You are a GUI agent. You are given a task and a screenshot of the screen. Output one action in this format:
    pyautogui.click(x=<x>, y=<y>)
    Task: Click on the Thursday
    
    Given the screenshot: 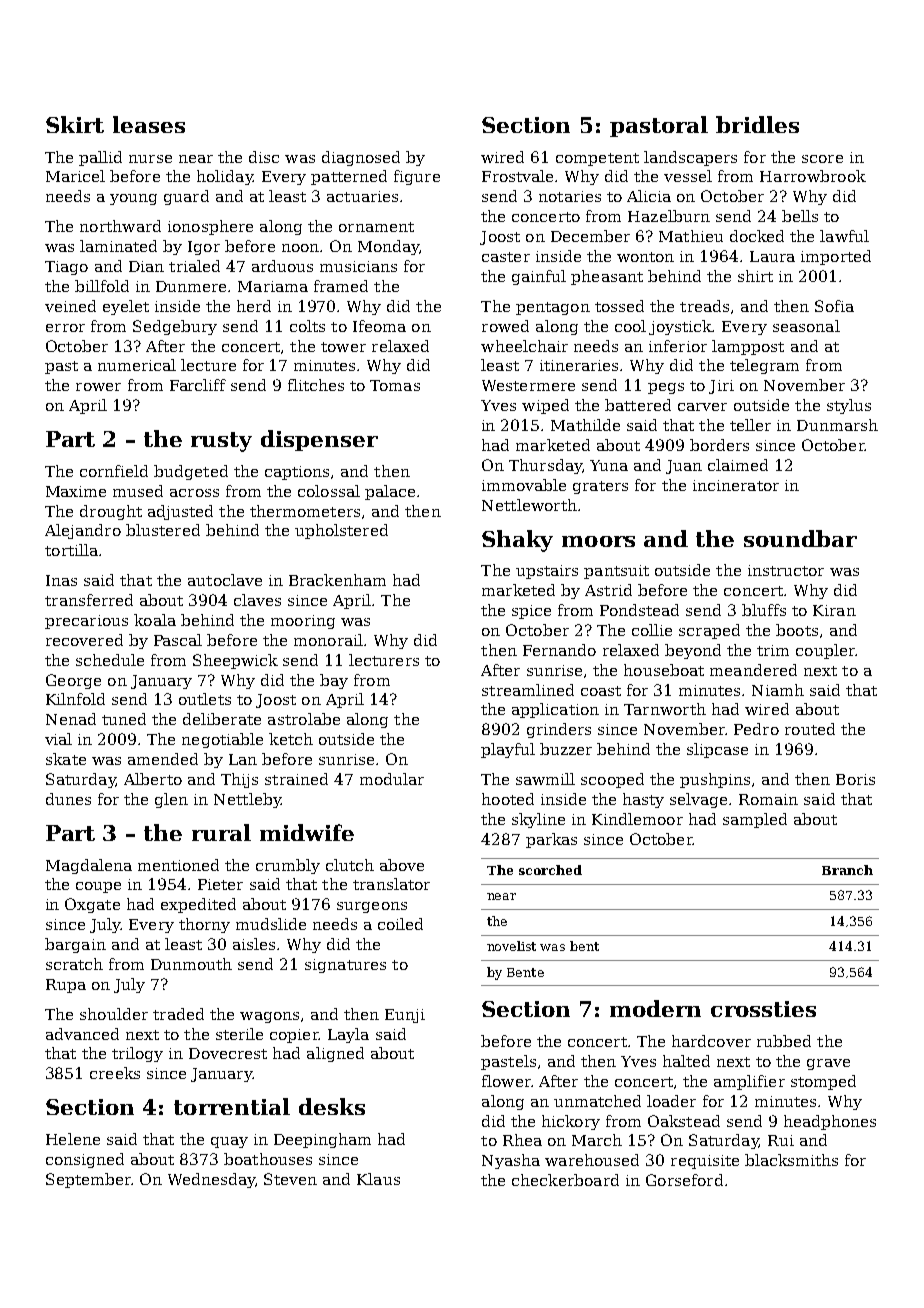 What is the action you would take?
    pyautogui.click(x=545, y=466)
